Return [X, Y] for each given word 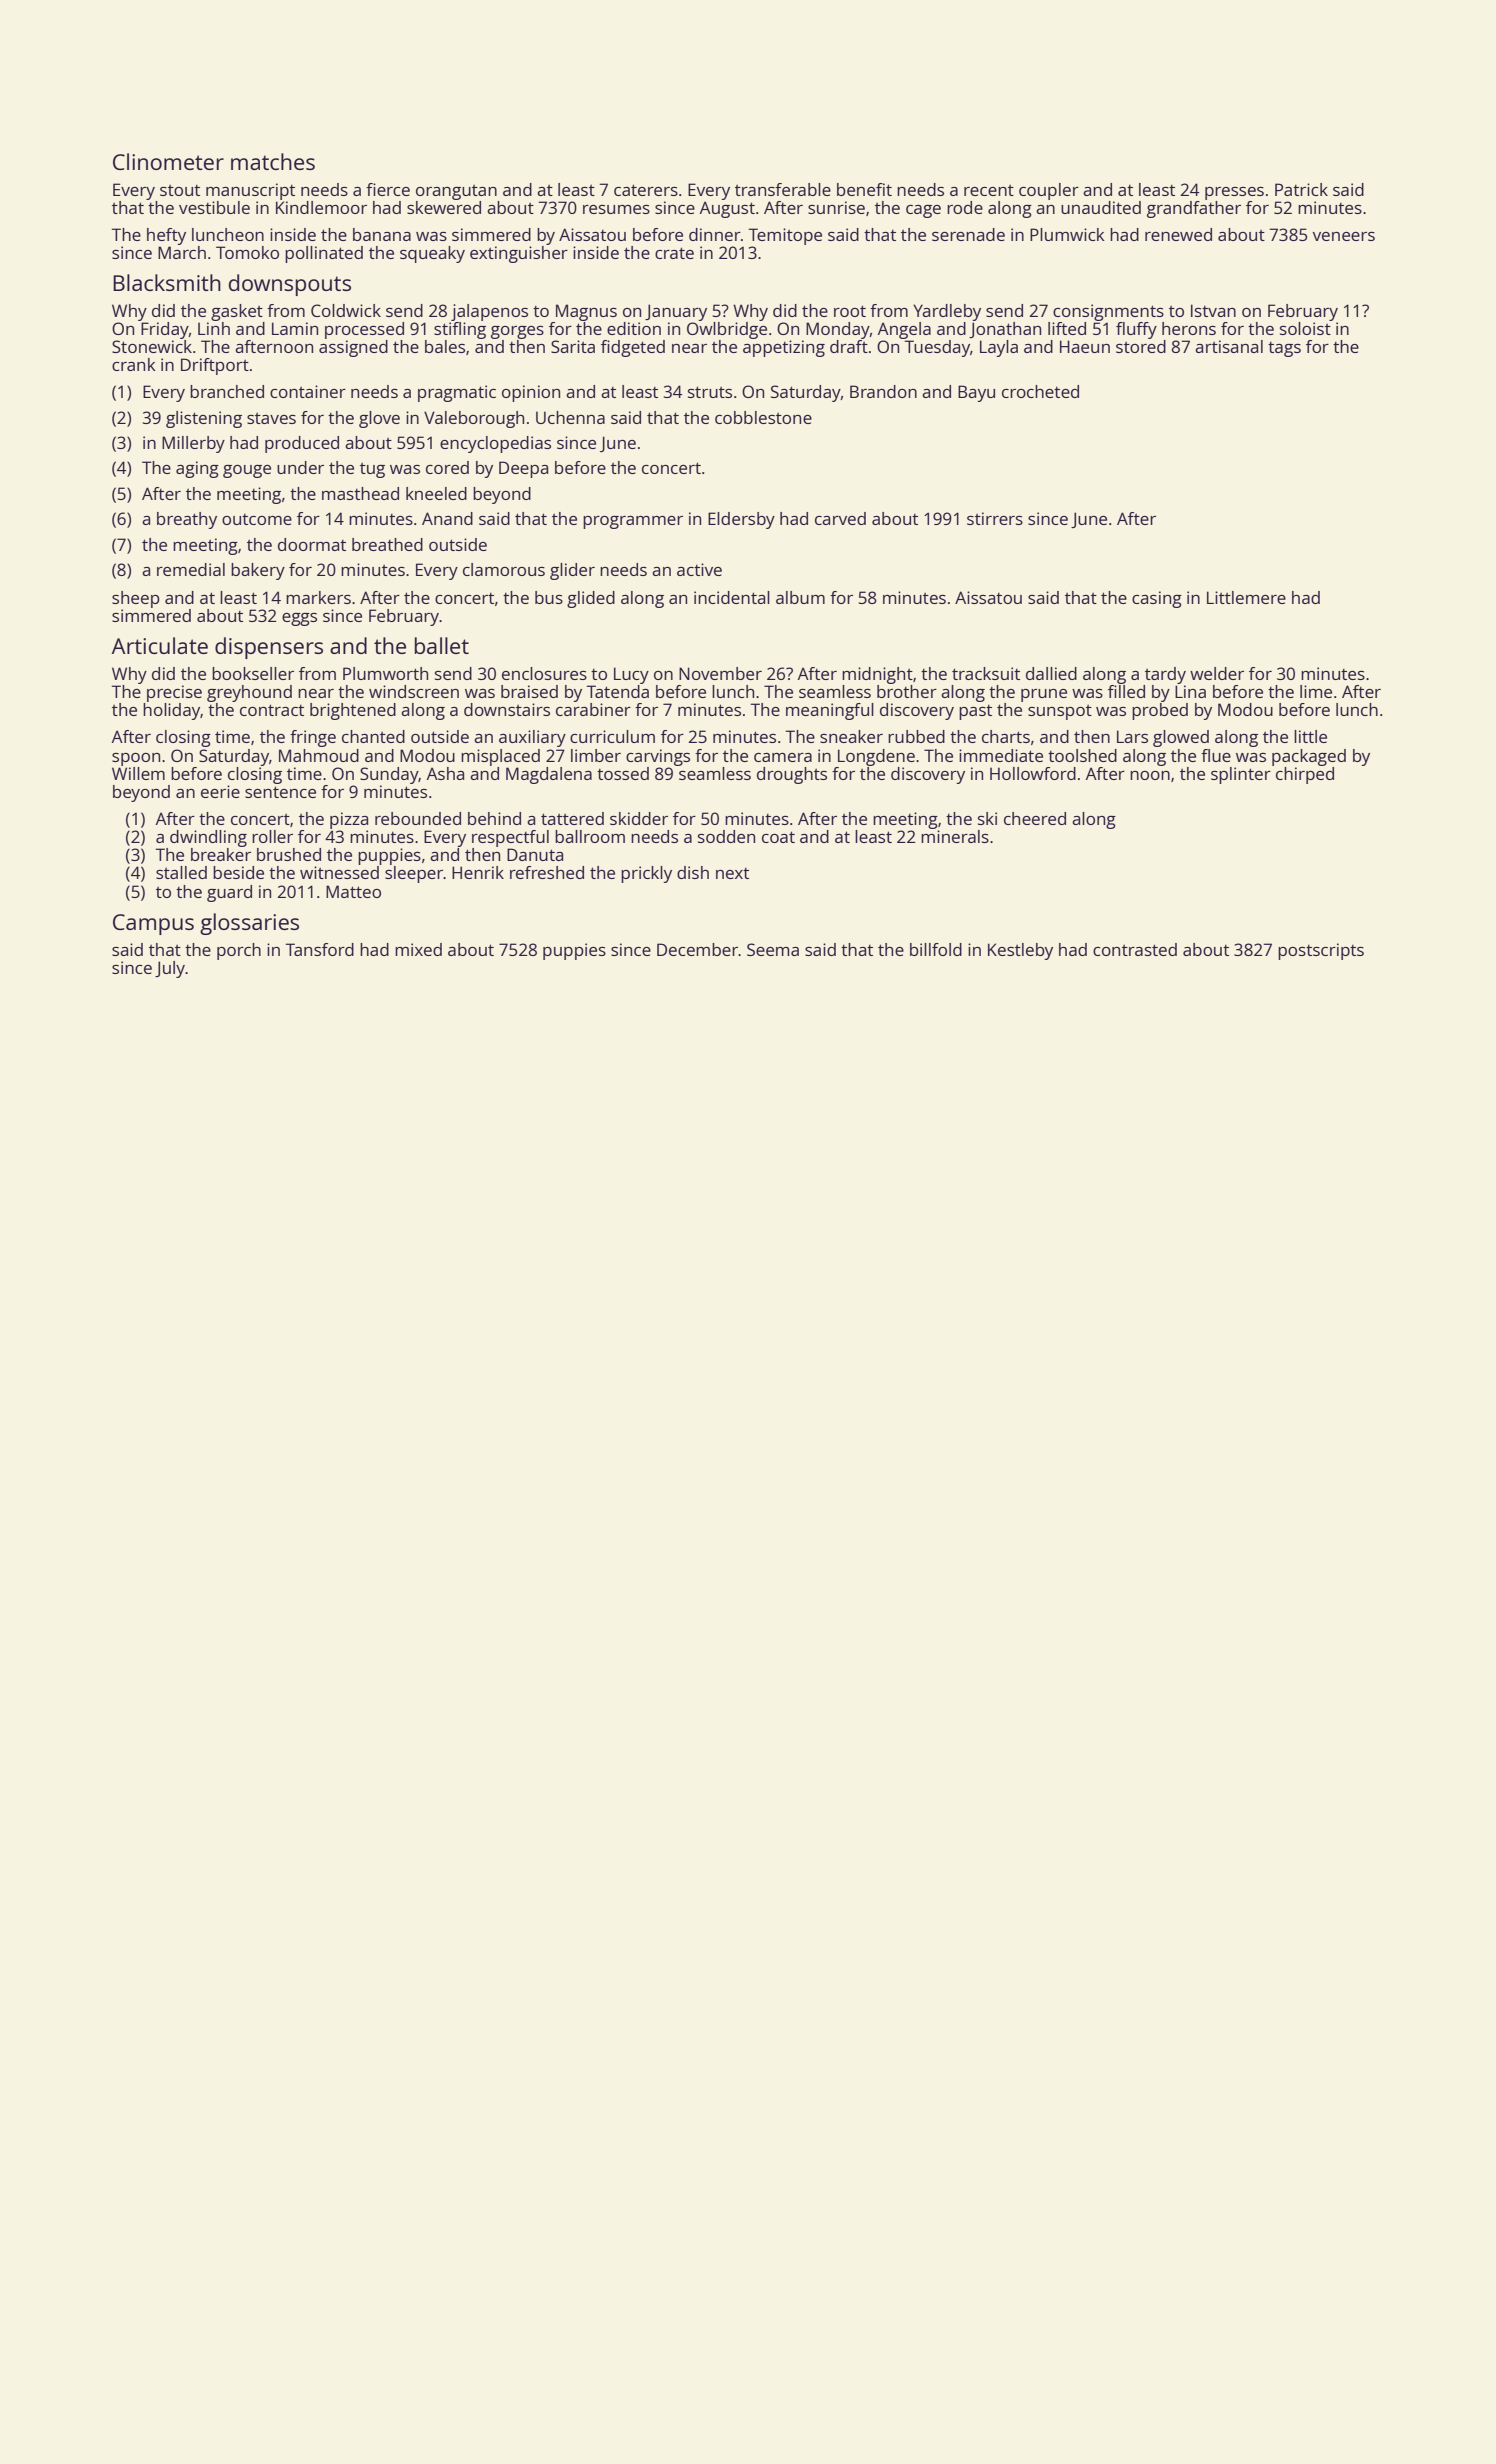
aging [197, 469]
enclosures [544, 673]
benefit [864, 189]
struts [710, 392]
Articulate [160, 645]
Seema [773, 949]
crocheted [1040, 391]
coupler [1049, 191]
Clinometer [168, 161]
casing [1157, 599]
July [170, 969]
